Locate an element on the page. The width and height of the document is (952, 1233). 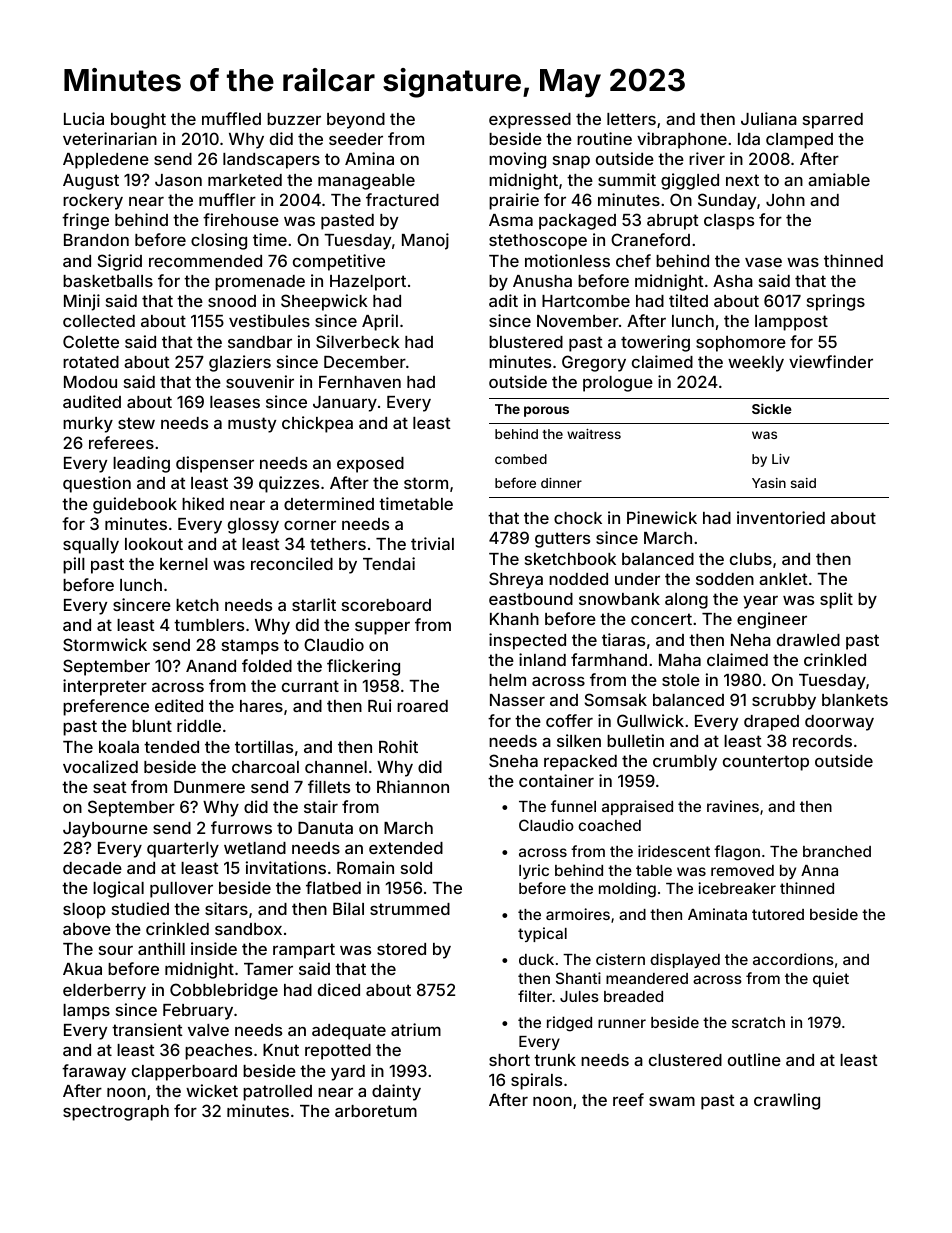
marketed is located at coordinates (245, 180).
